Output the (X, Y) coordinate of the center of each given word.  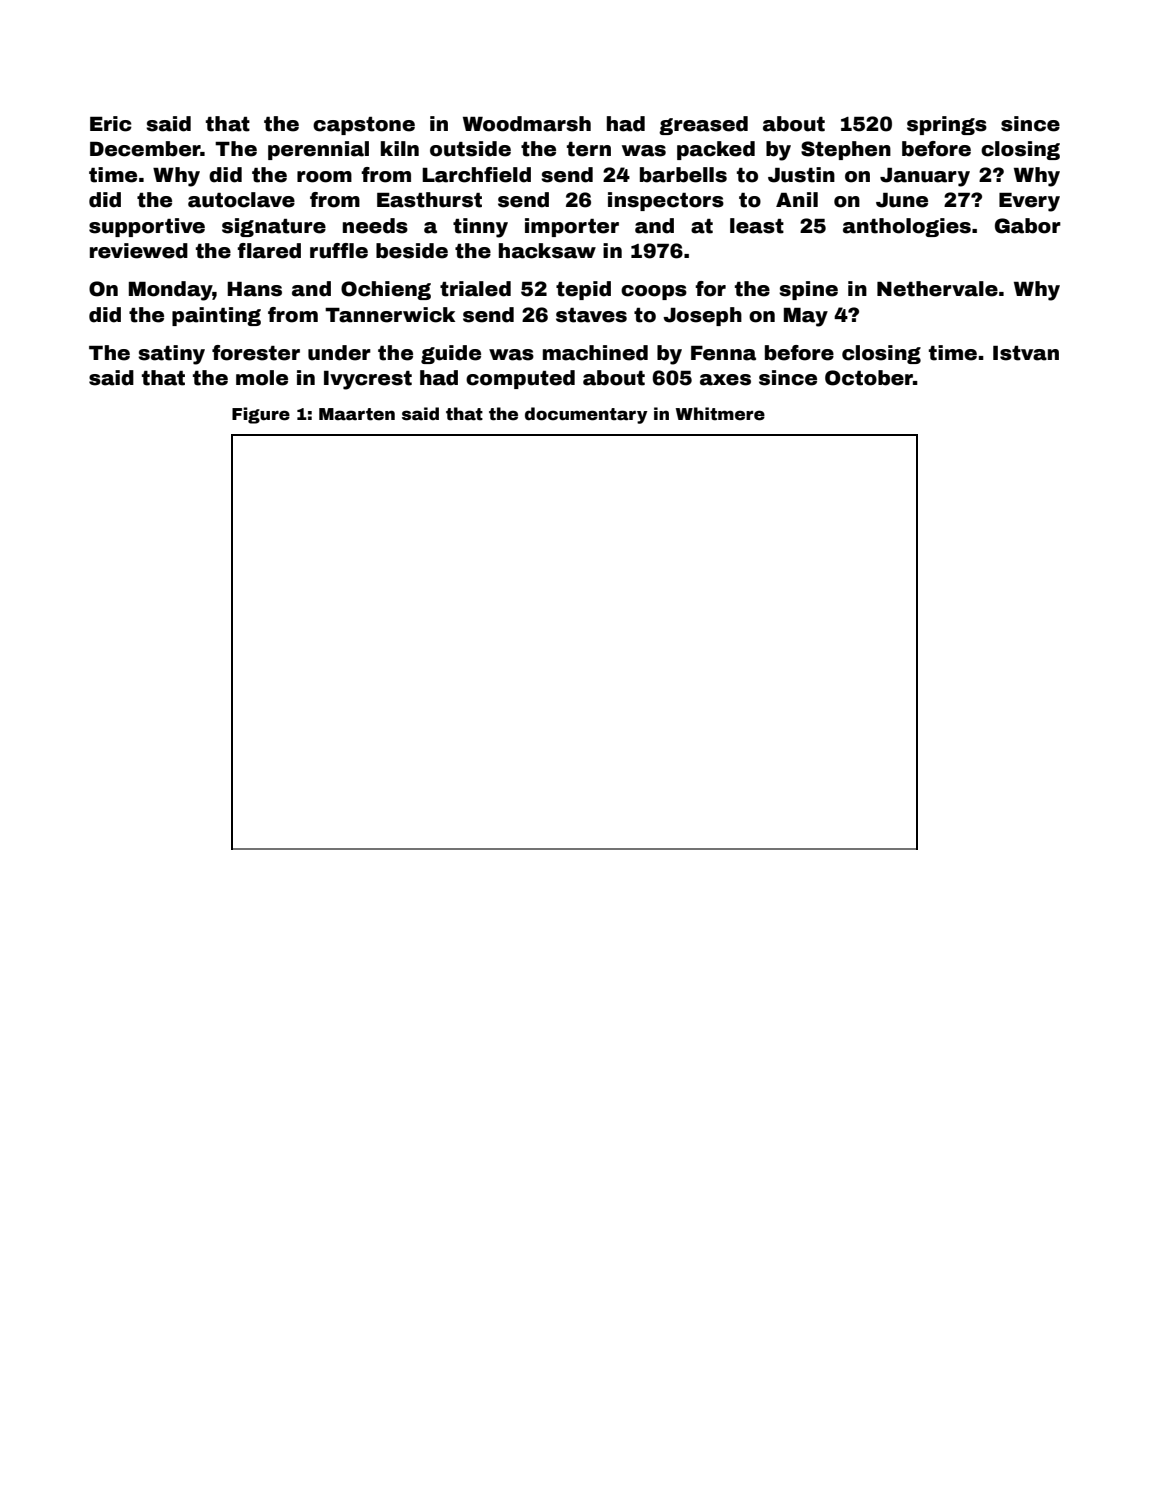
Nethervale (937, 289)
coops (654, 292)
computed (520, 379)
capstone (364, 126)
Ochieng (386, 290)
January (925, 177)
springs (947, 125)
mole (262, 378)
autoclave (241, 200)
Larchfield (476, 175)
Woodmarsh (527, 124)
